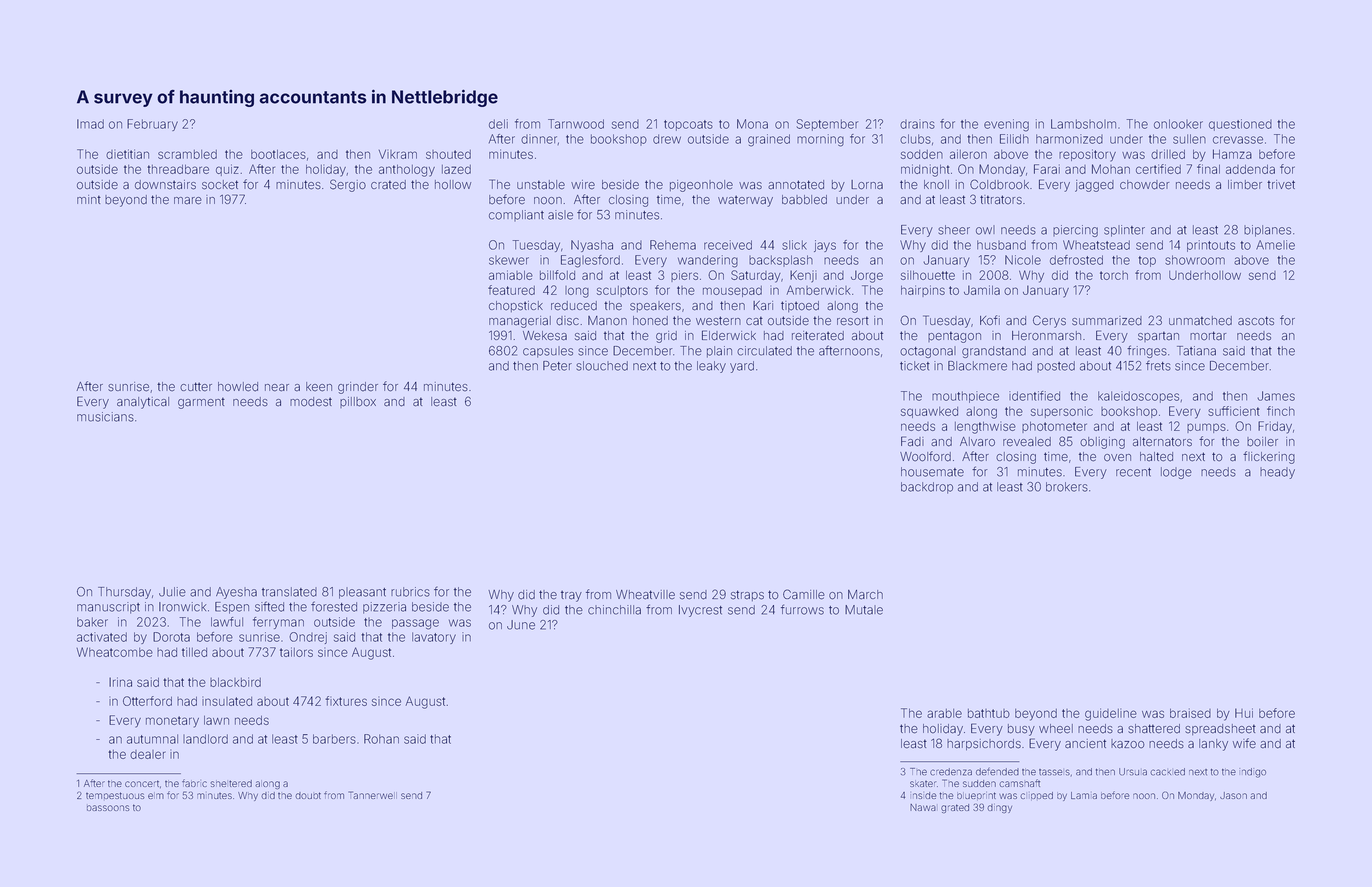  What do you see at coordinates (348, 185) in the page?
I see `Sergio` at bounding box center [348, 185].
